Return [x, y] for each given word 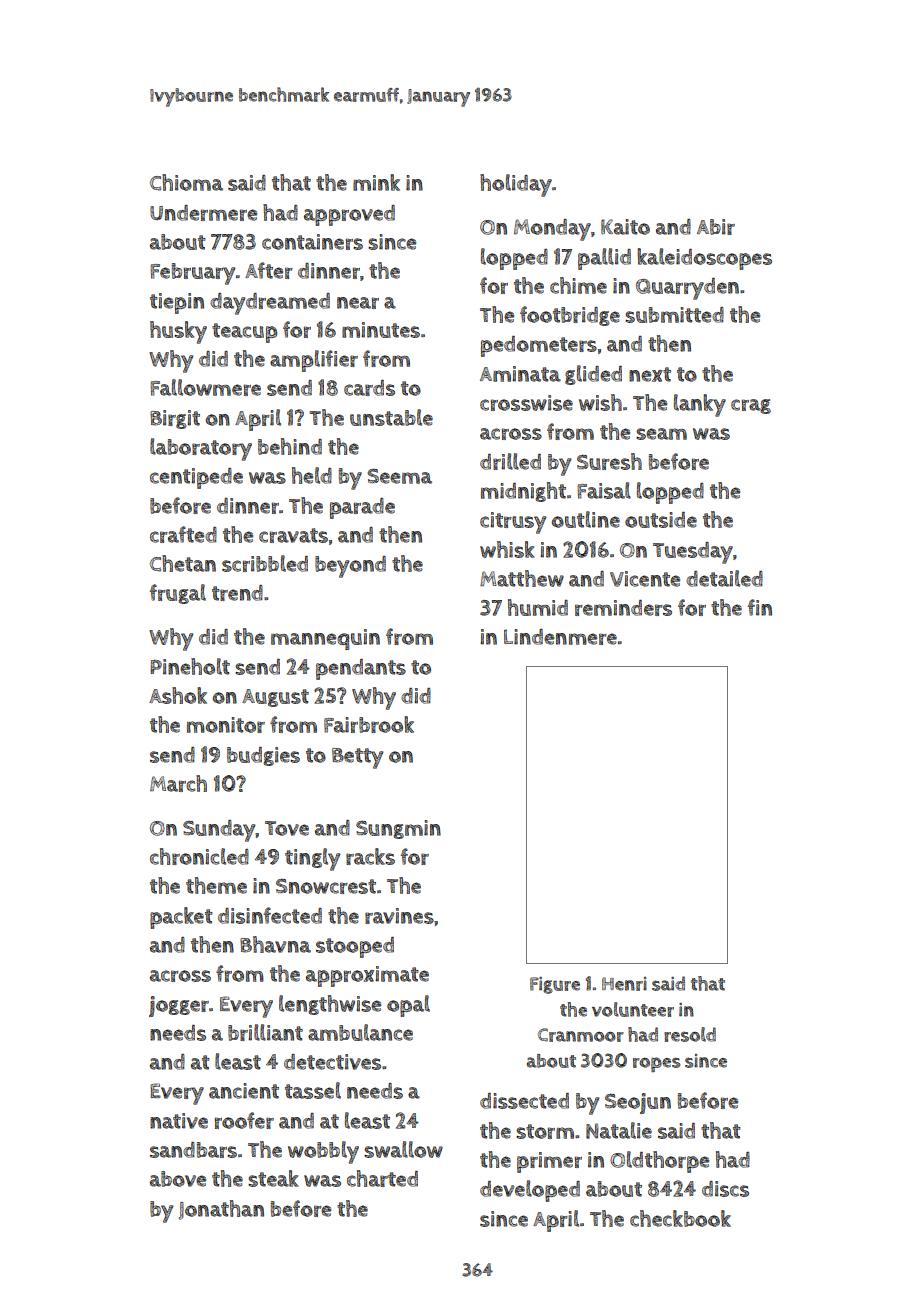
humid [538, 607]
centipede [196, 478]
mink [376, 182]
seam [661, 434]
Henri [624, 984]
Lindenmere [560, 637]
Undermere [203, 213]
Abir [716, 227]
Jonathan [221, 1210]
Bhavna [275, 944]
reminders [623, 608]
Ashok [178, 695]
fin [760, 607]
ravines [399, 916]
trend [237, 593]
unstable [391, 417]
